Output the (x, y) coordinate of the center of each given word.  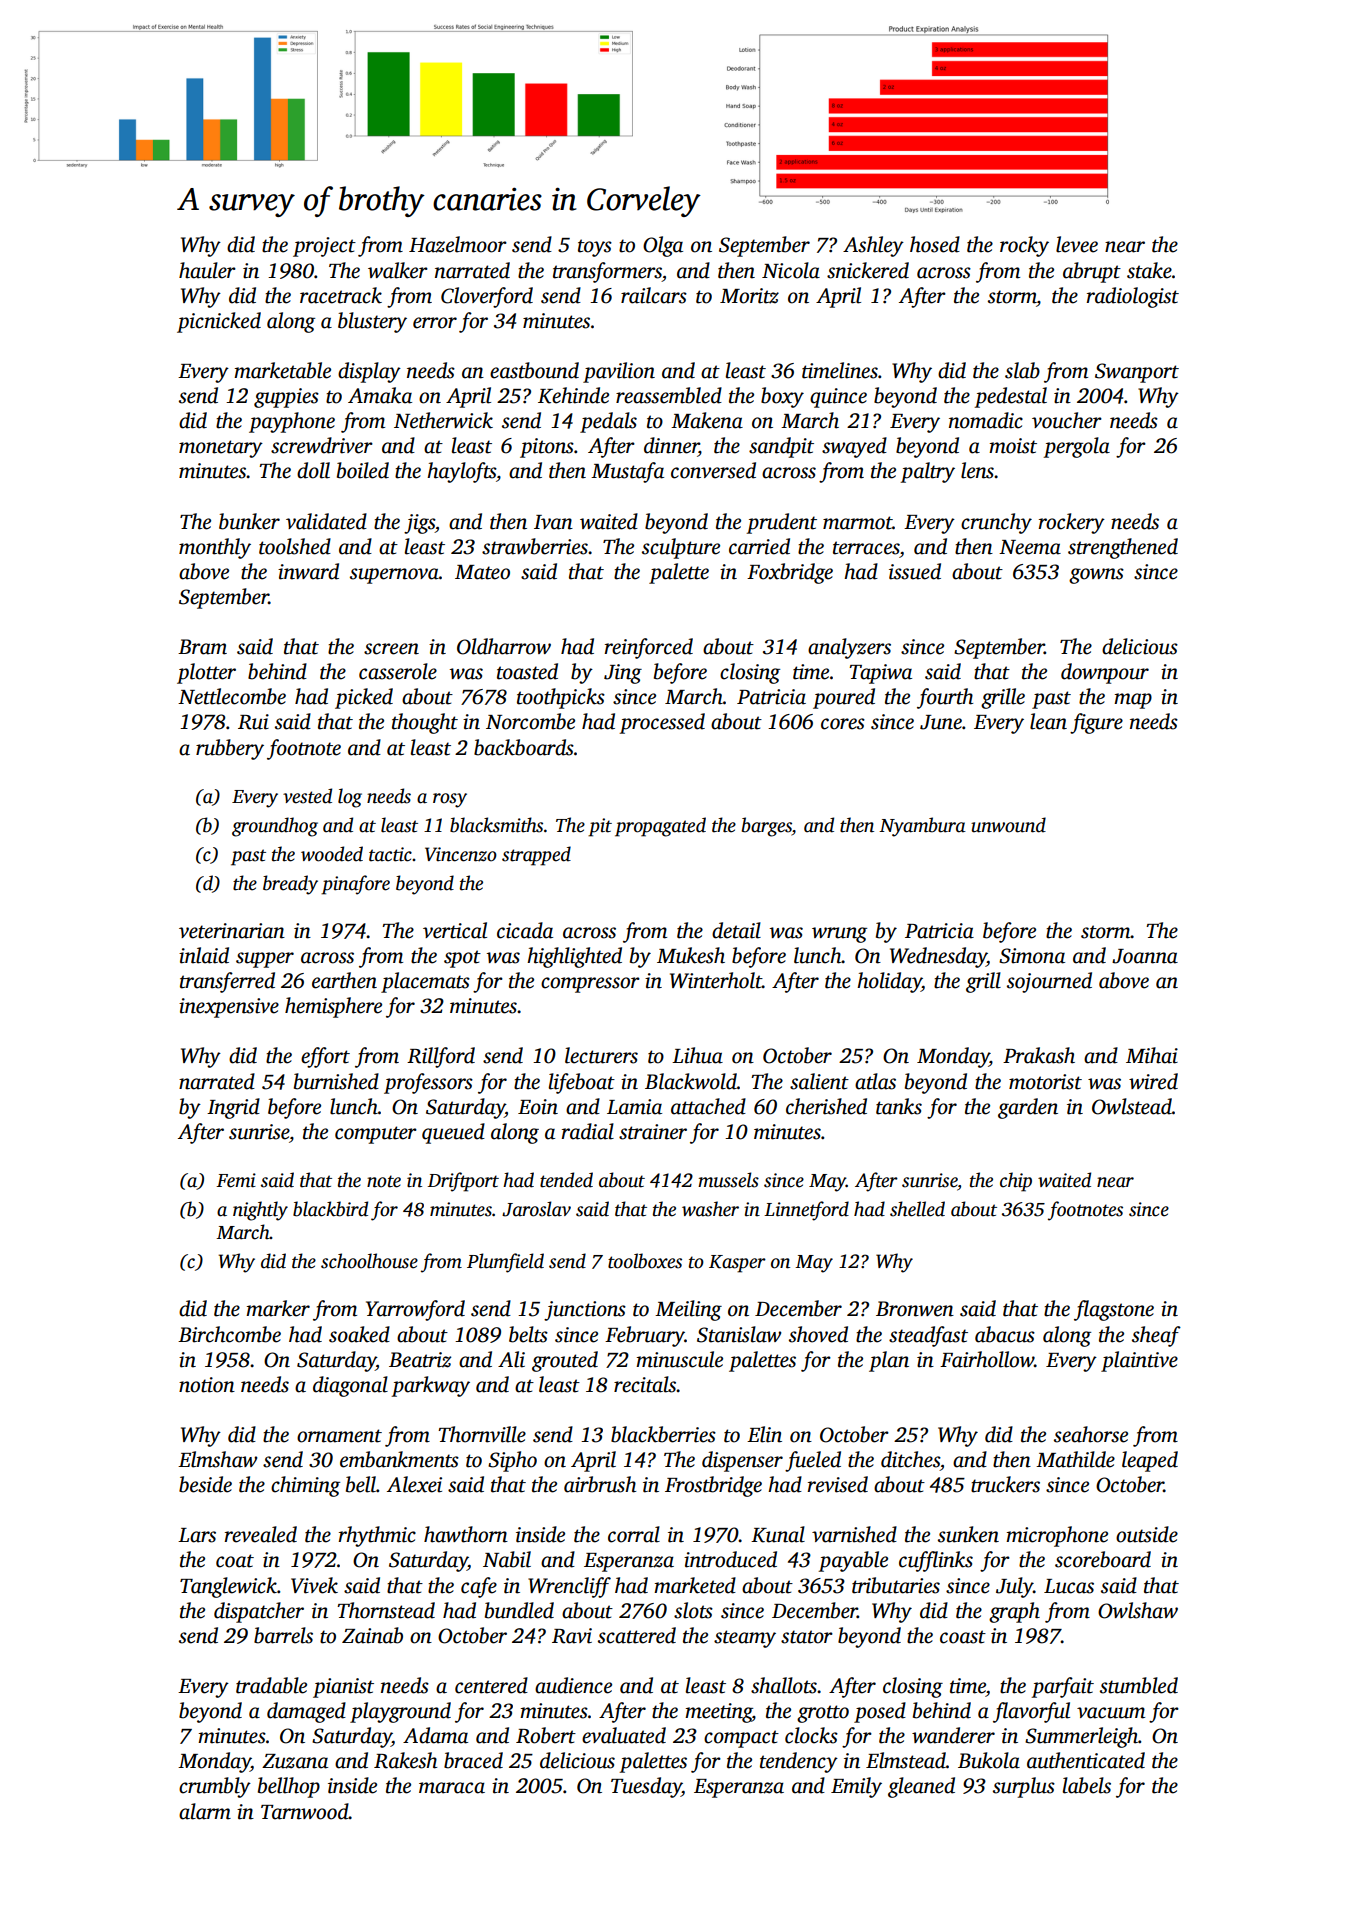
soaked (359, 1334)
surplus (1024, 1787)
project (324, 247)
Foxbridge (790, 573)
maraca (452, 1788)
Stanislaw (739, 1334)
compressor (590, 985)
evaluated (624, 1735)
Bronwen (915, 1309)
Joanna (1145, 956)
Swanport (1137, 373)
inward (308, 571)
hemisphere (333, 1007)
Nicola (791, 270)
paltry (927, 472)
